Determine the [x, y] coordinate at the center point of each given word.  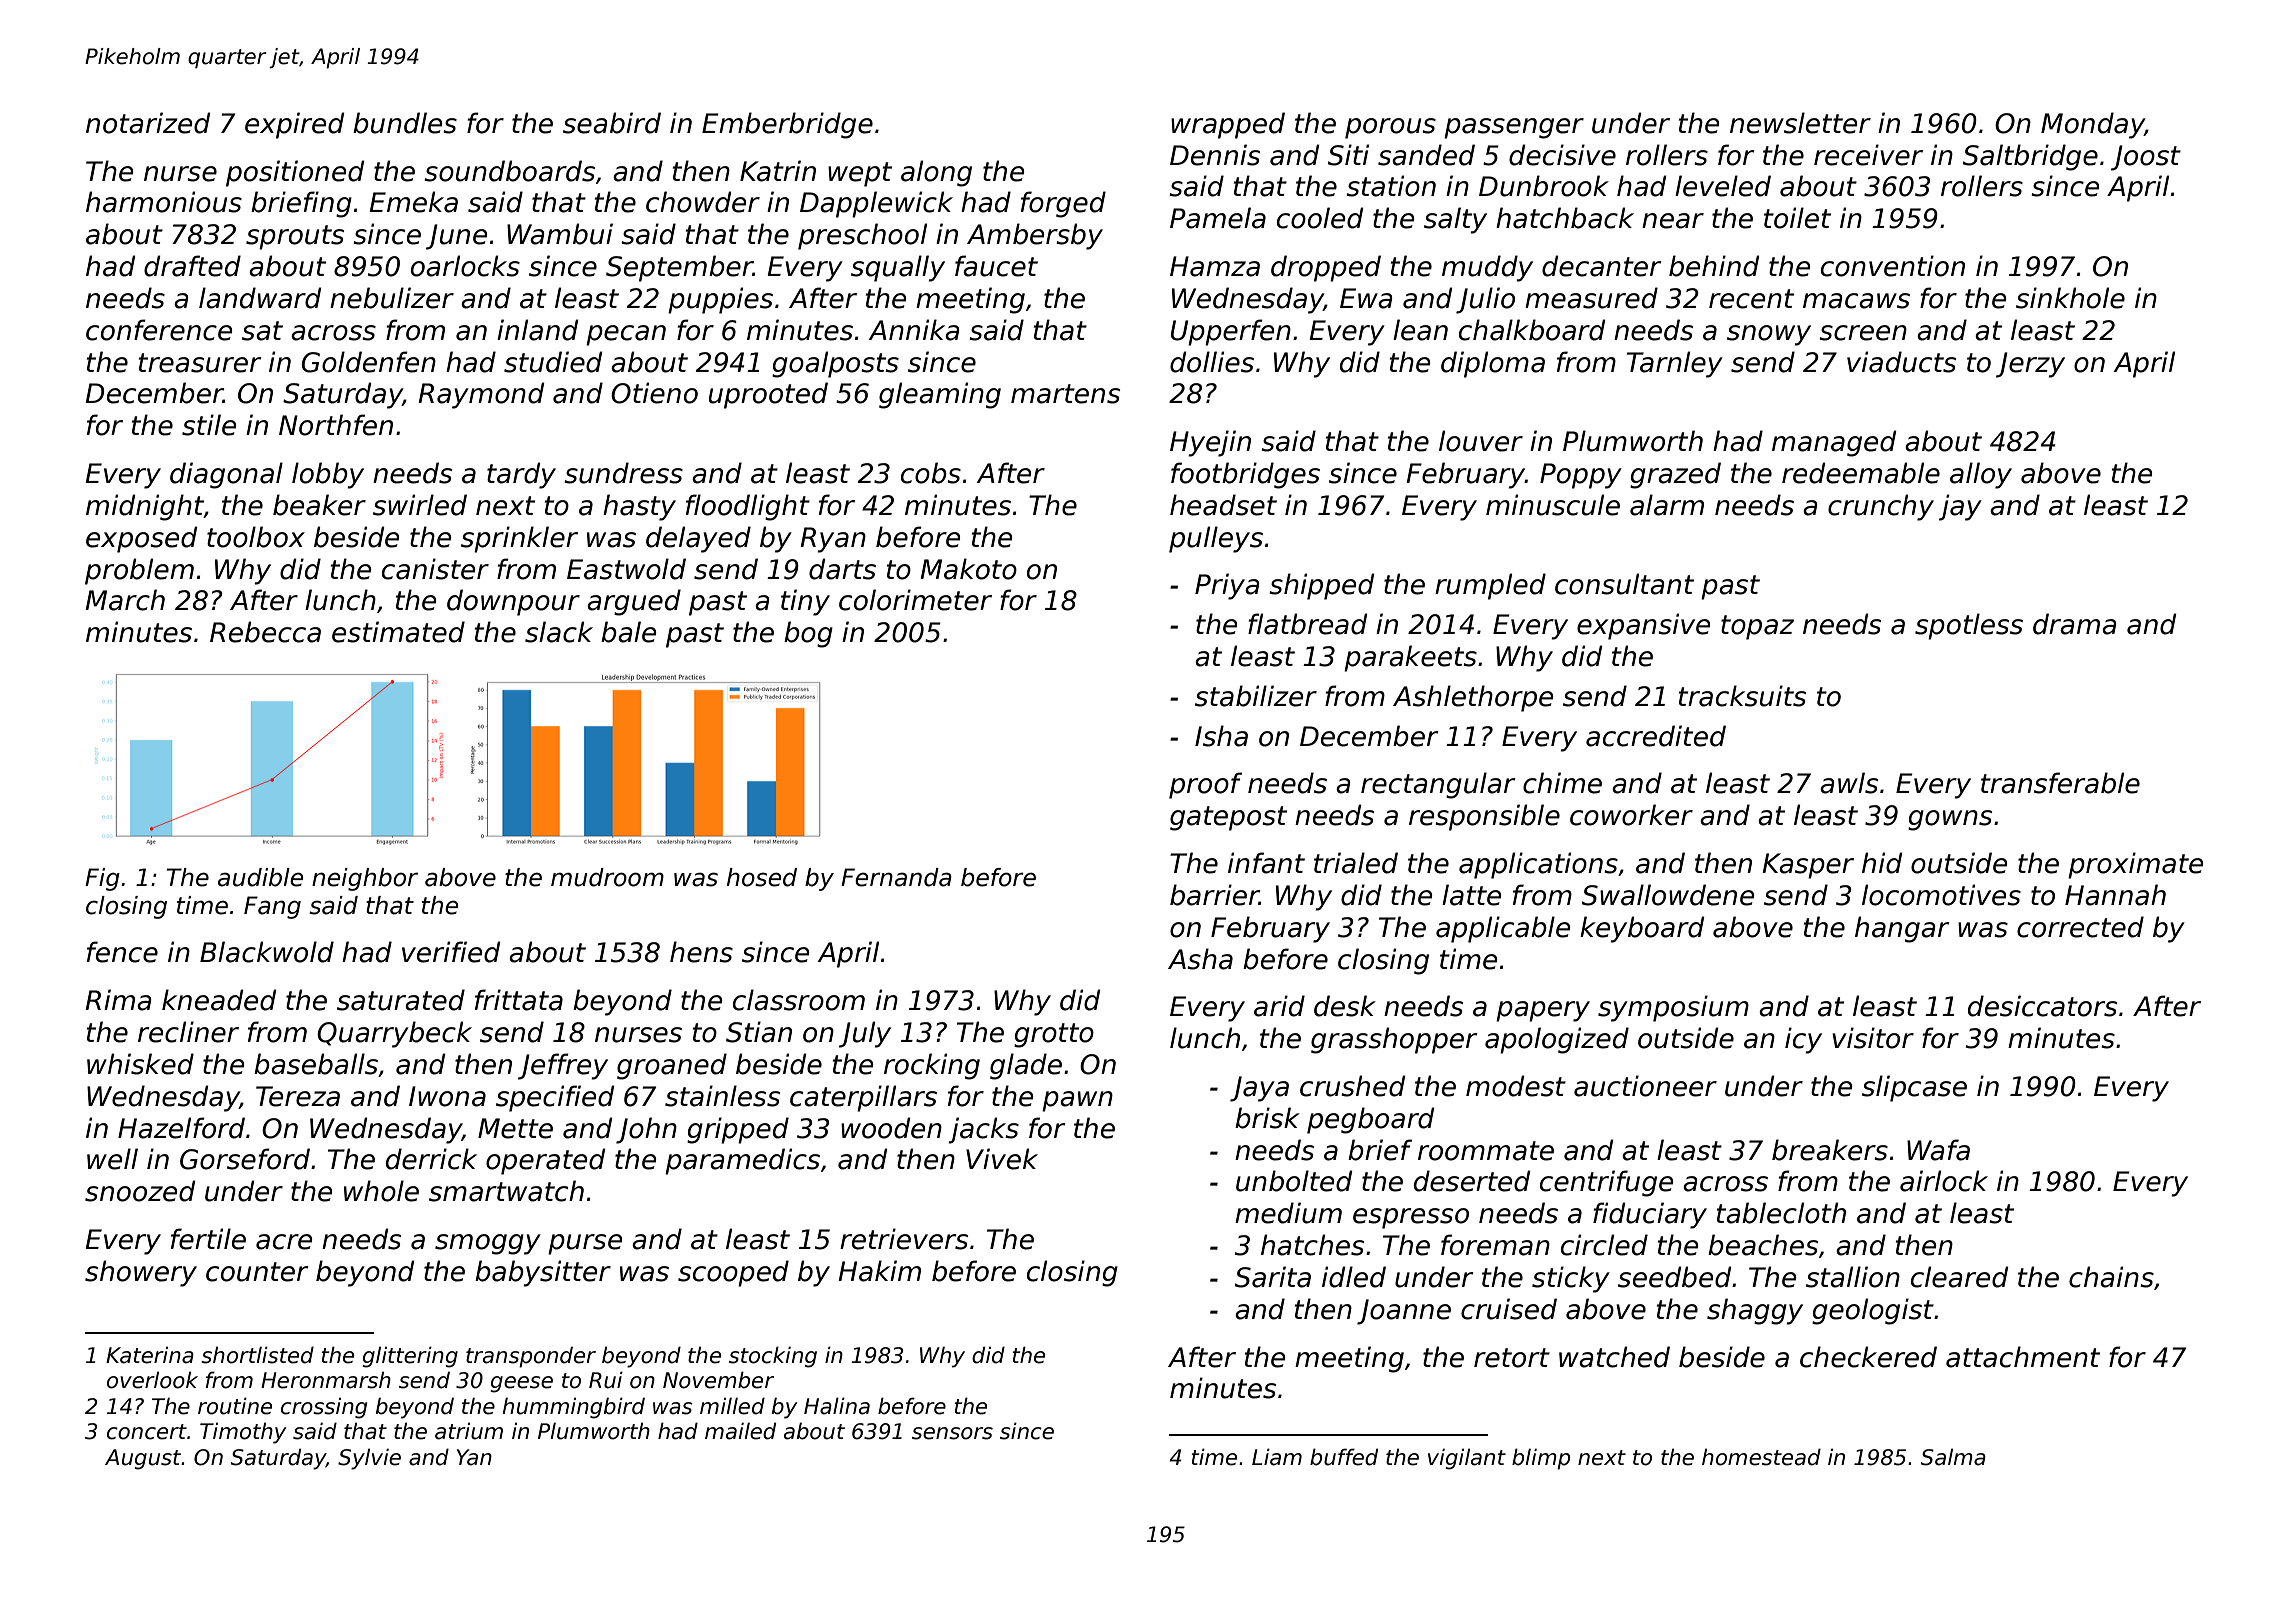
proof [1205, 785]
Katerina [150, 1355]
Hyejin [1210, 443]
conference [159, 330]
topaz [1757, 627]
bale [628, 632]
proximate [2135, 865]
